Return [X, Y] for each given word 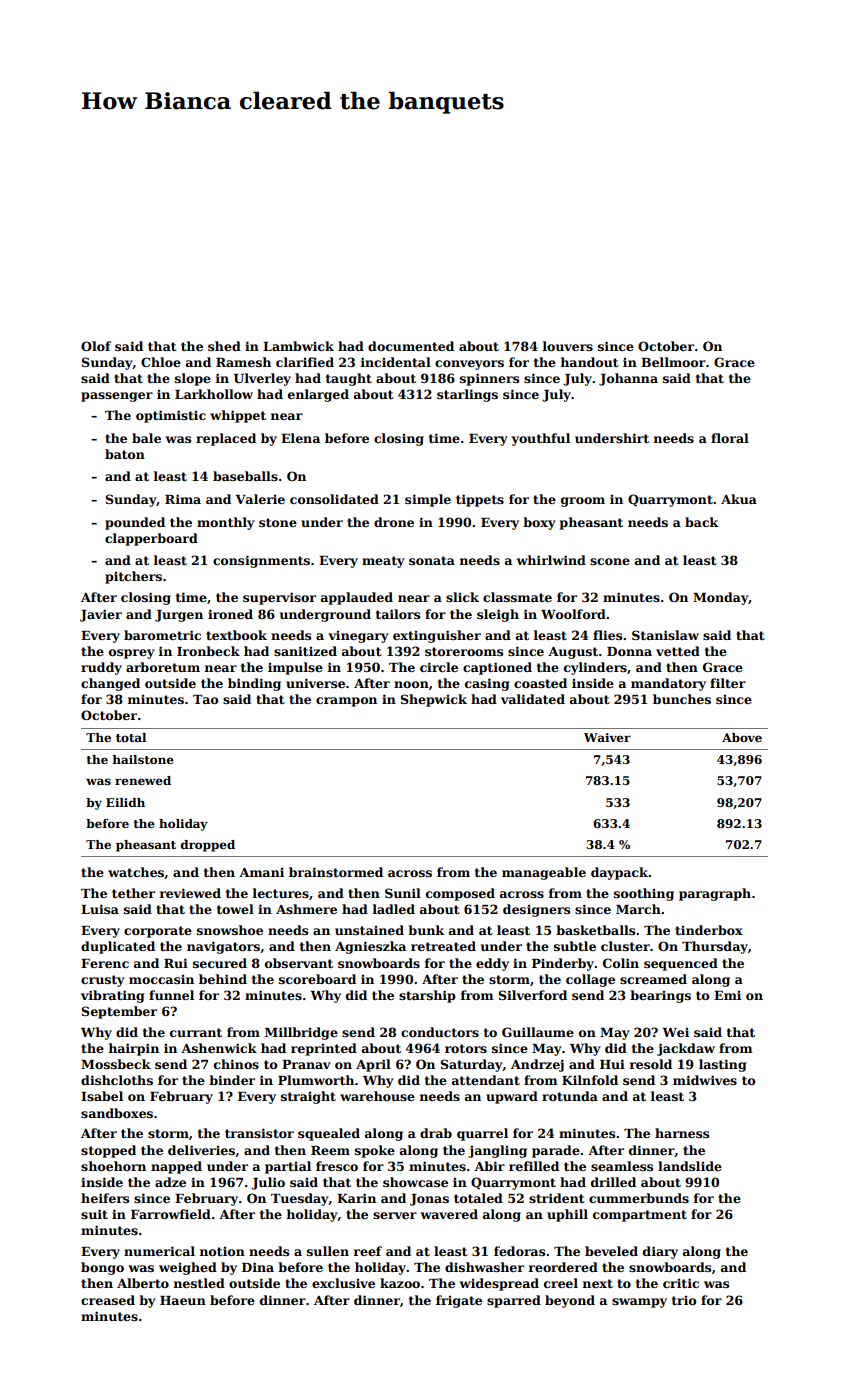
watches [136, 872]
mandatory [668, 684]
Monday [721, 598]
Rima [183, 499]
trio [684, 1300]
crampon [346, 702]
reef [368, 1251]
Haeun [183, 1300]
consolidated [334, 499]
